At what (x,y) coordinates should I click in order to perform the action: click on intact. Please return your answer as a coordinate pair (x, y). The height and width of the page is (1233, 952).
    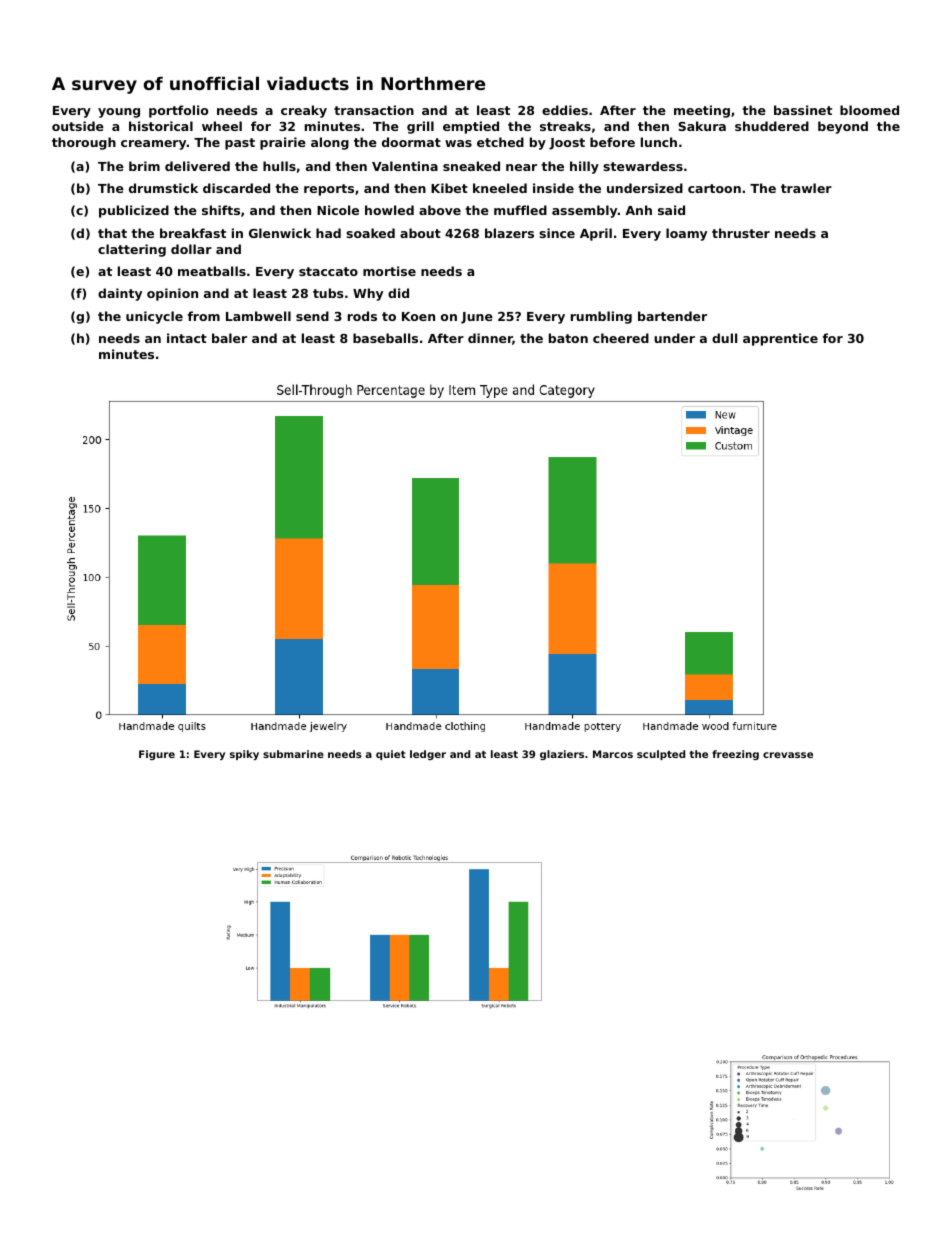
    Looking at the image, I should click on (187, 338).
